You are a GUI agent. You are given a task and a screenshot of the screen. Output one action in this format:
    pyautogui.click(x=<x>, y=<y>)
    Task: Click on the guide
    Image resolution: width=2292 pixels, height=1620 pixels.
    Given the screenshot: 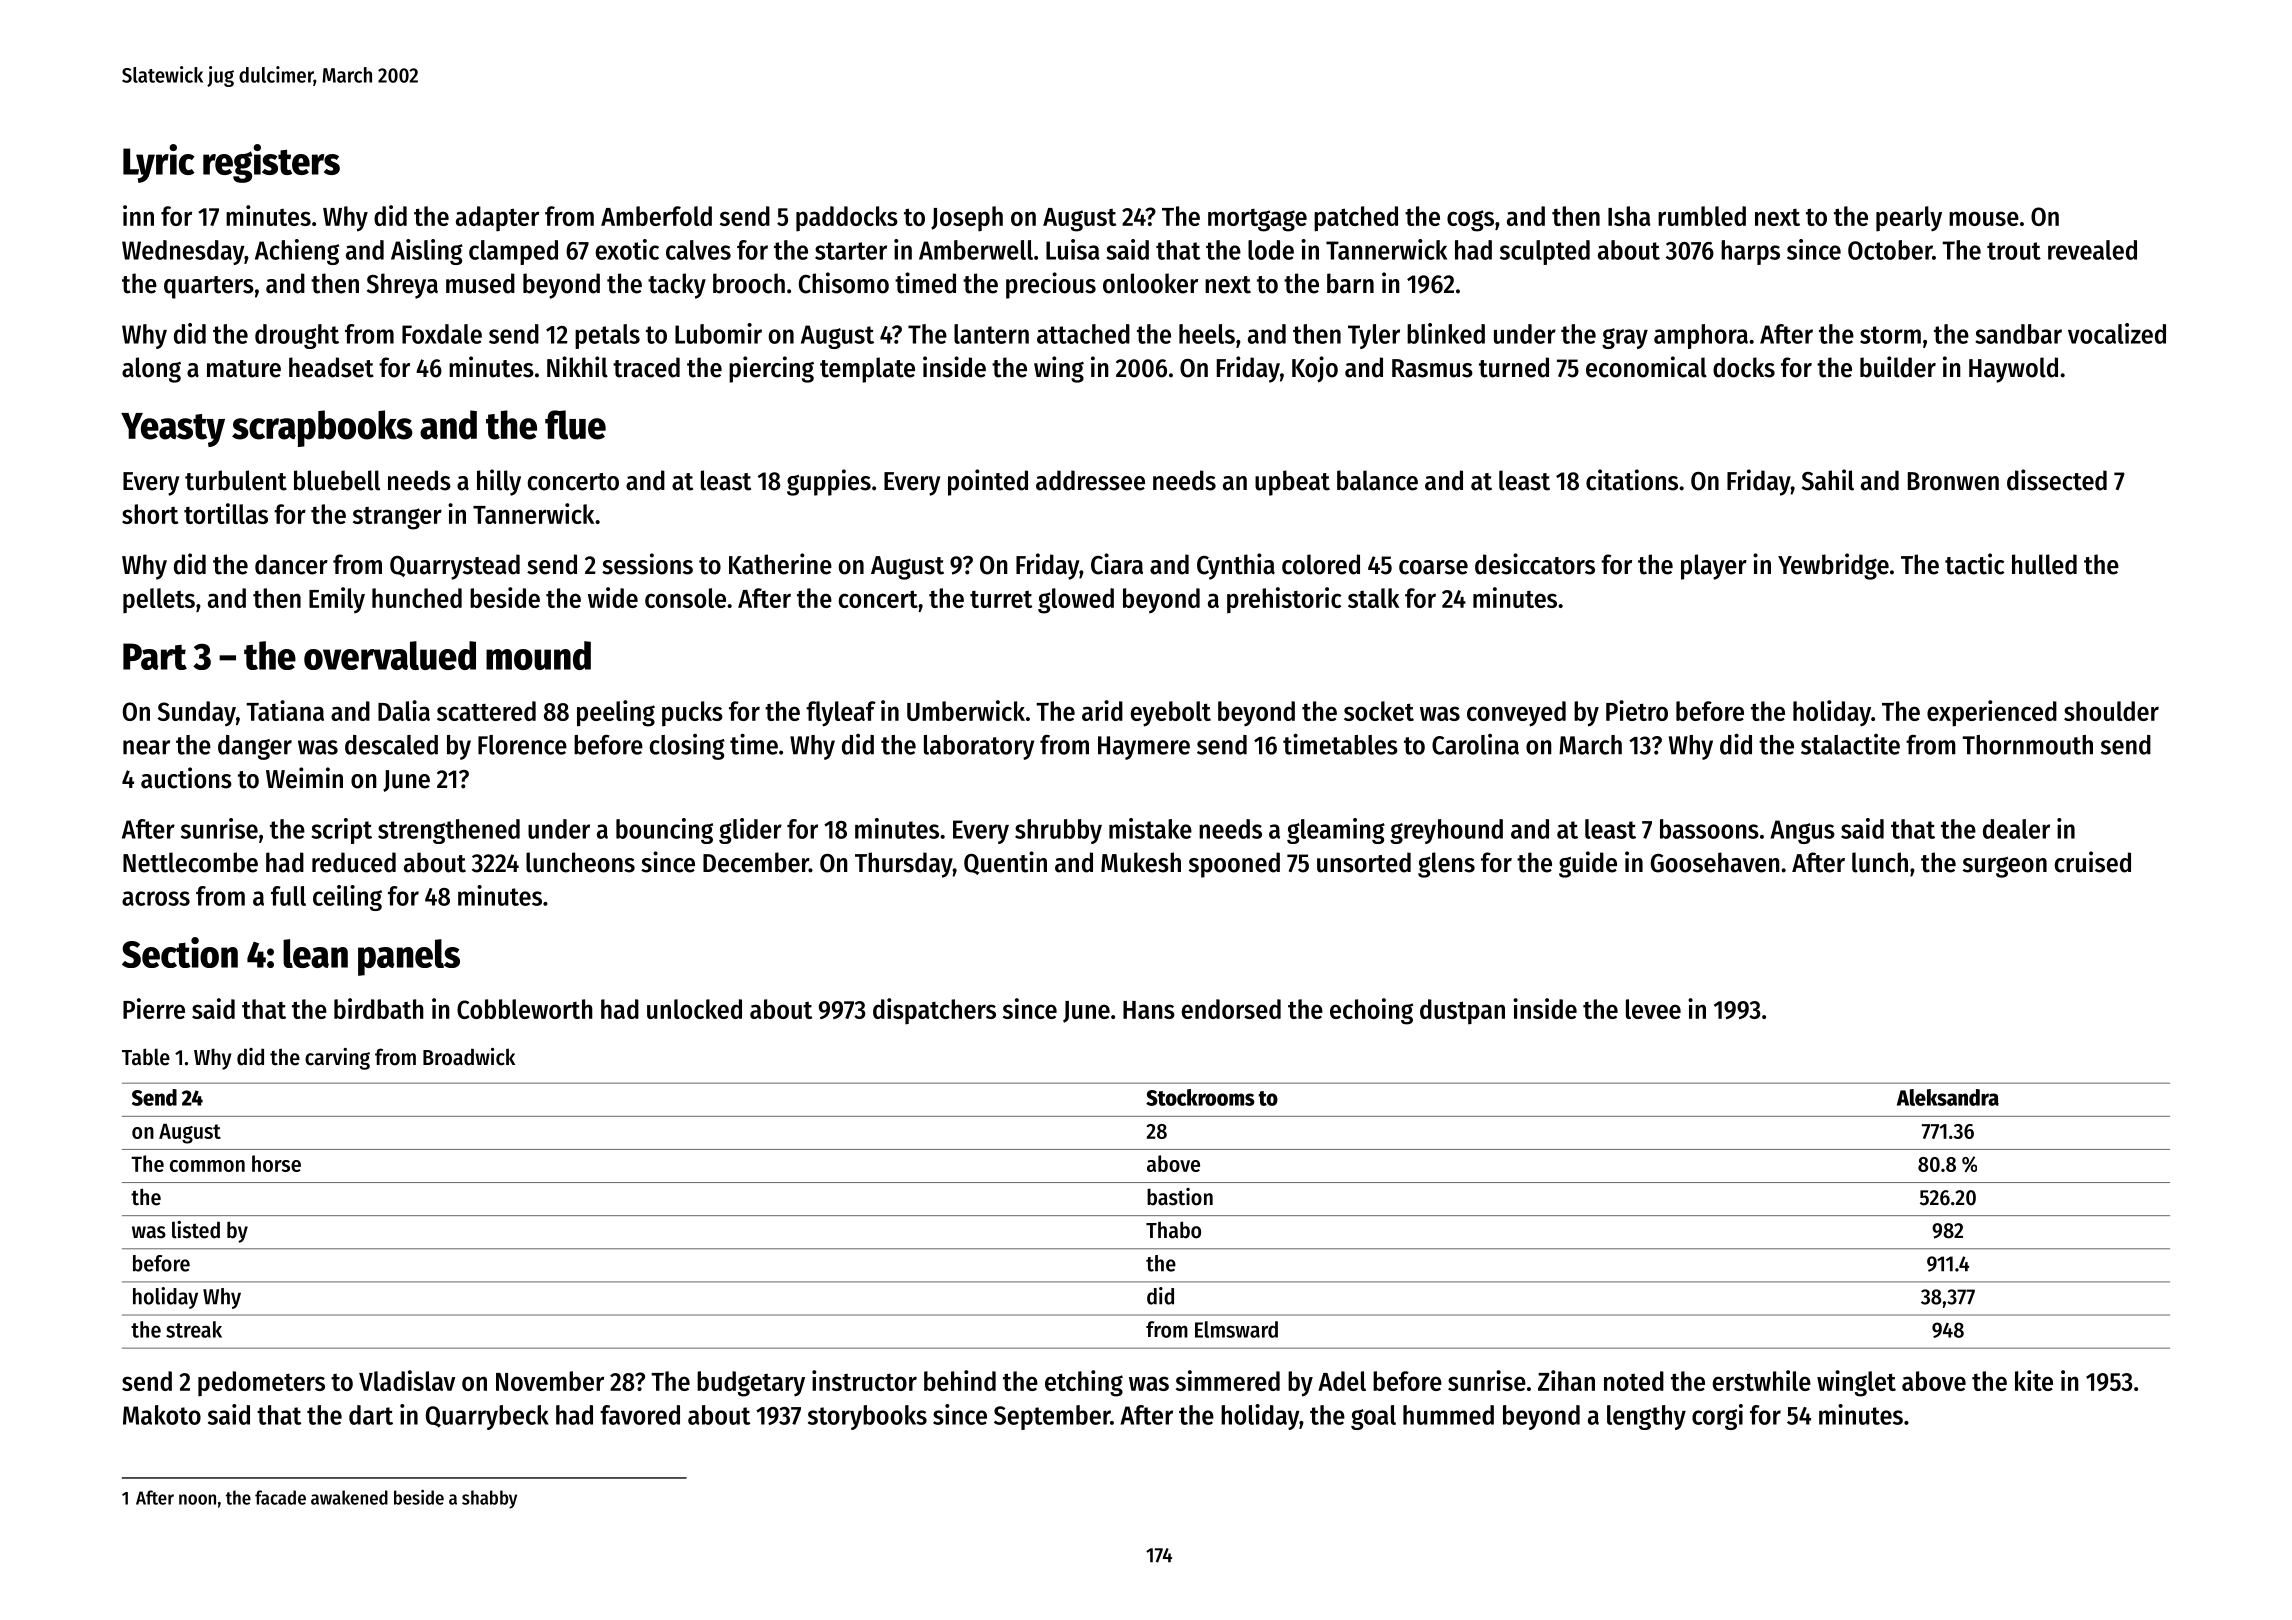 What is the action you would take?
    pyautogui.click(x=1588, y=864)
